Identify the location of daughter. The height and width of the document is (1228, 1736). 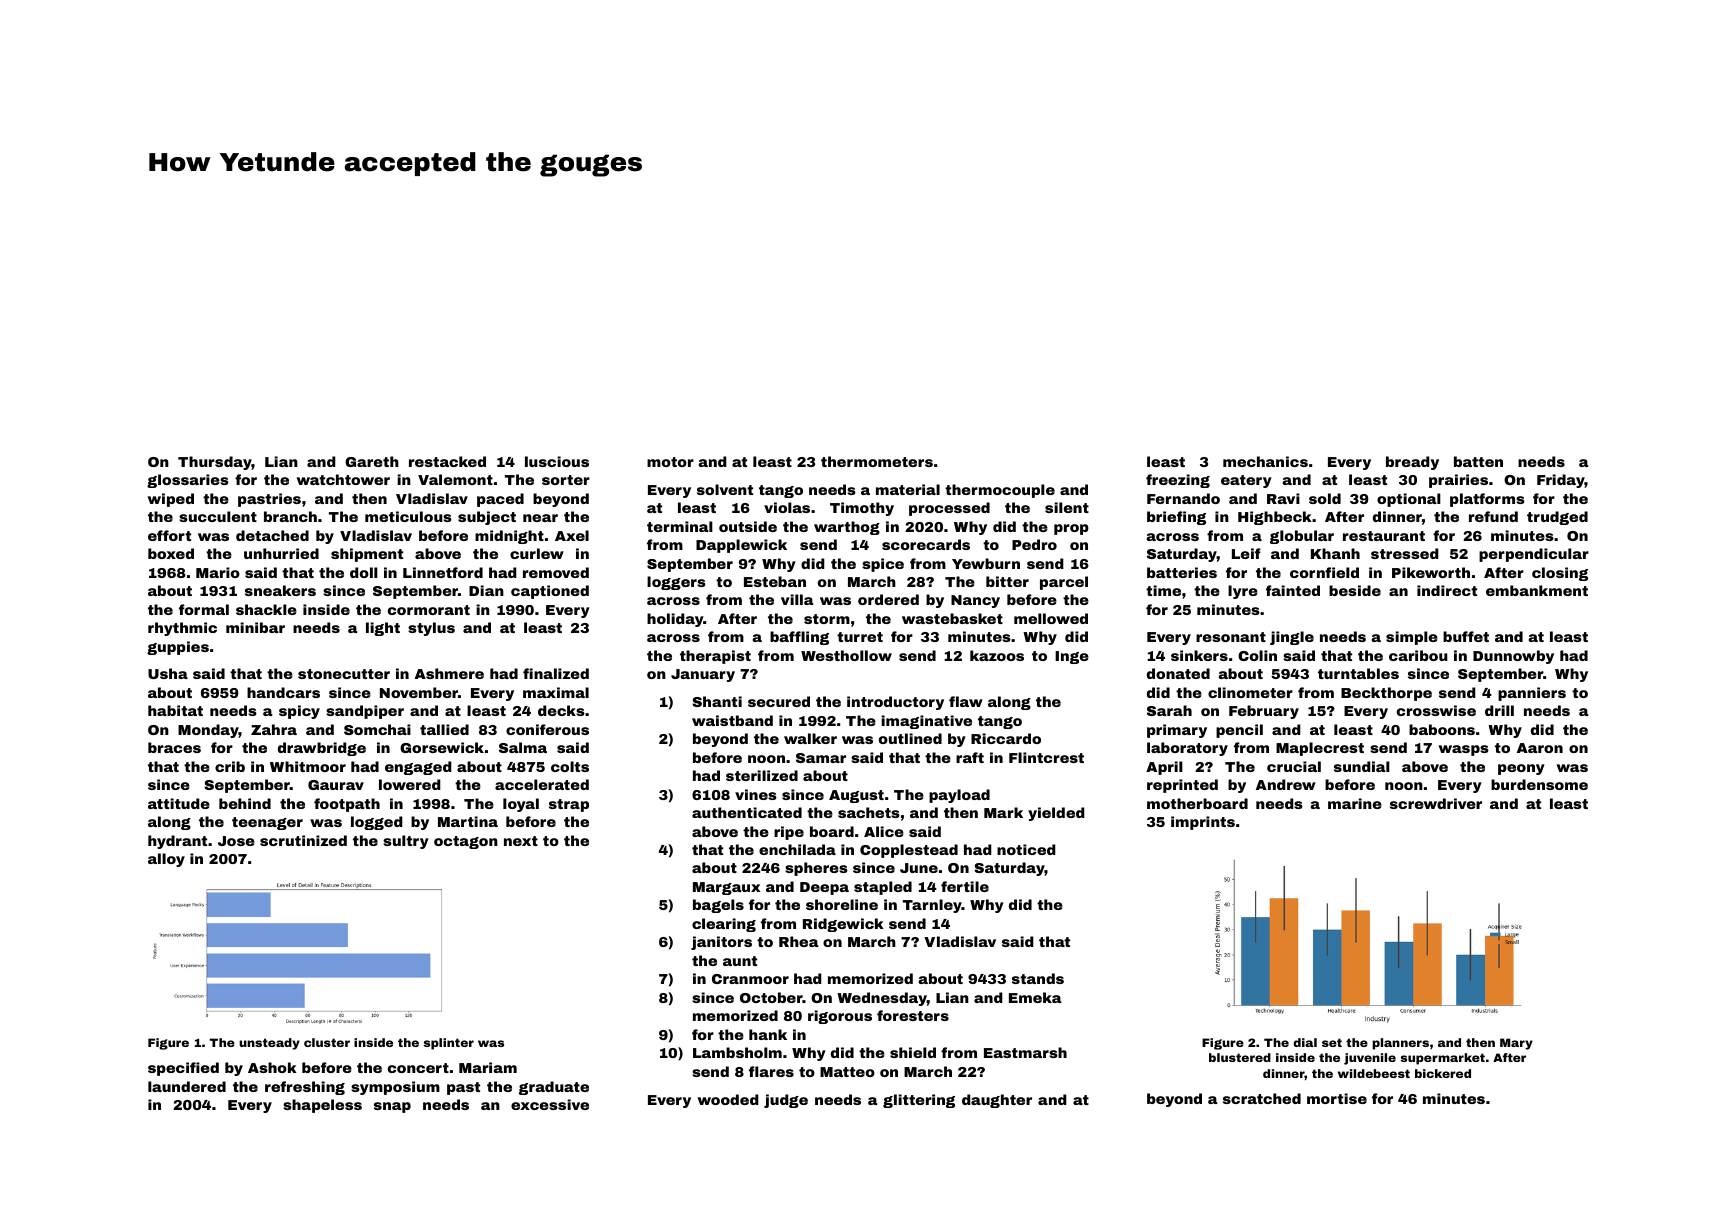
(997, 1101).
